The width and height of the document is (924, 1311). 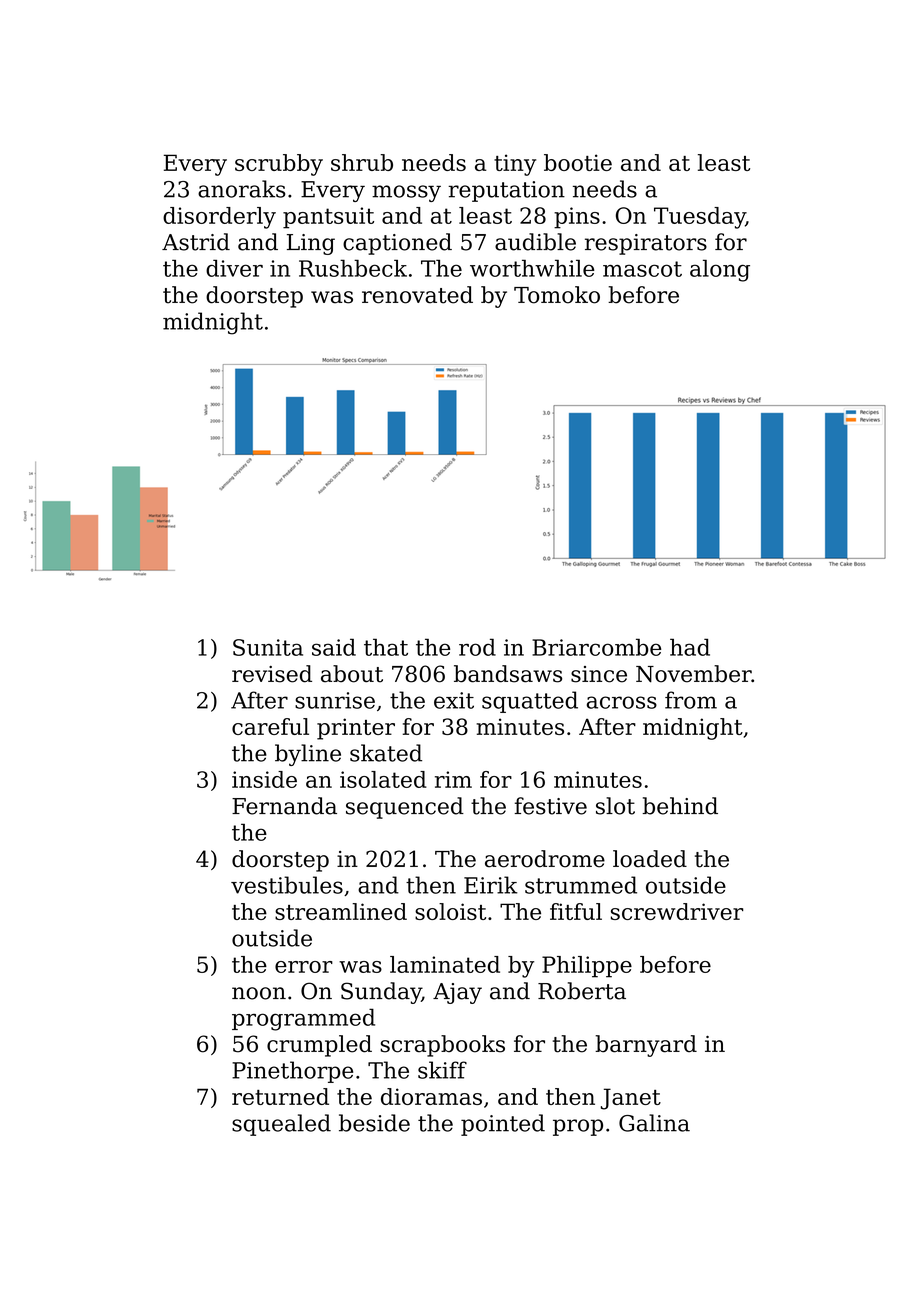 What do you see at coordinates (386, 647) in the document?
I see `that` at bounding box center [386, 647].
